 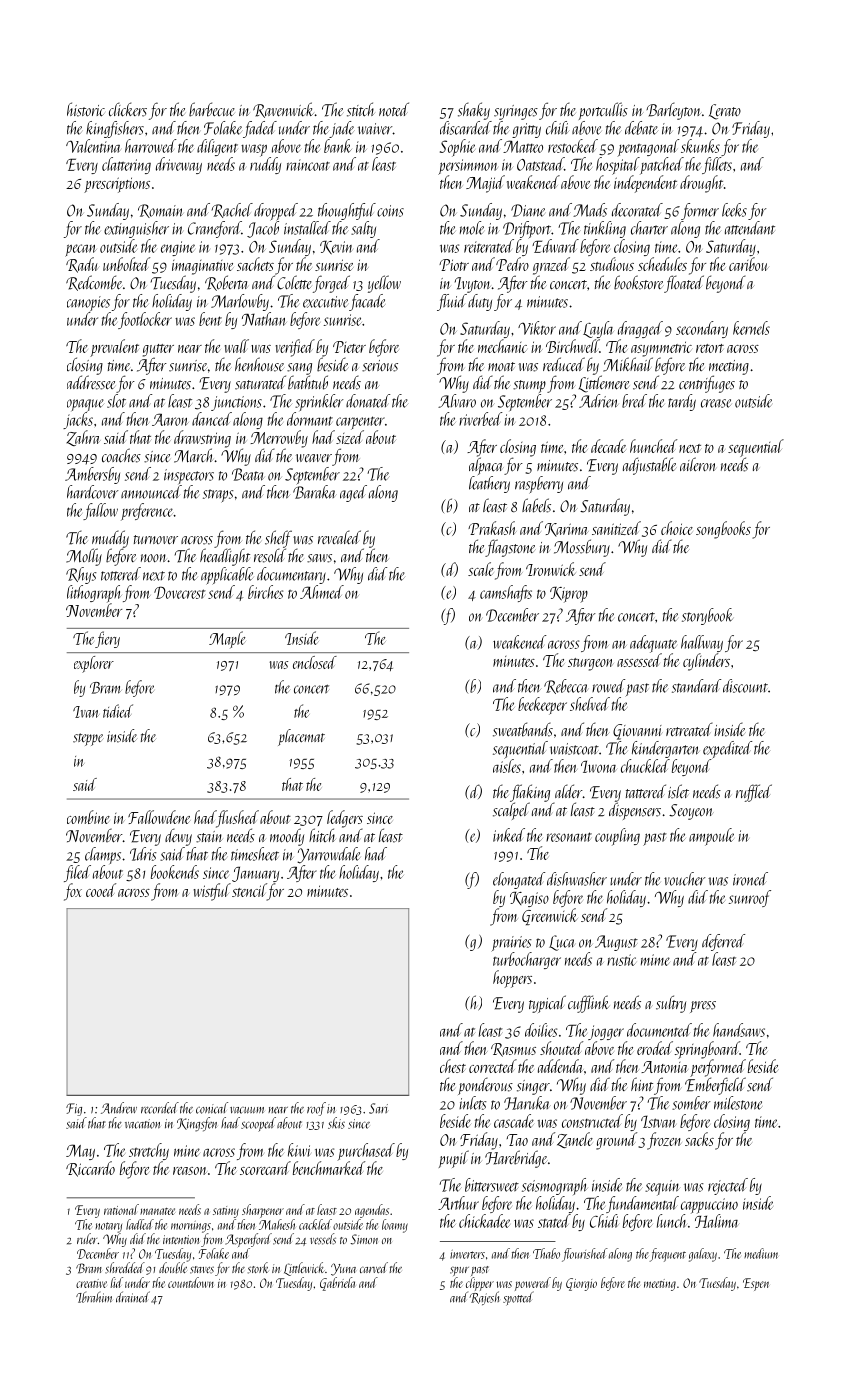 I want to click on Gabriela, so click(x=337, y=1284).
